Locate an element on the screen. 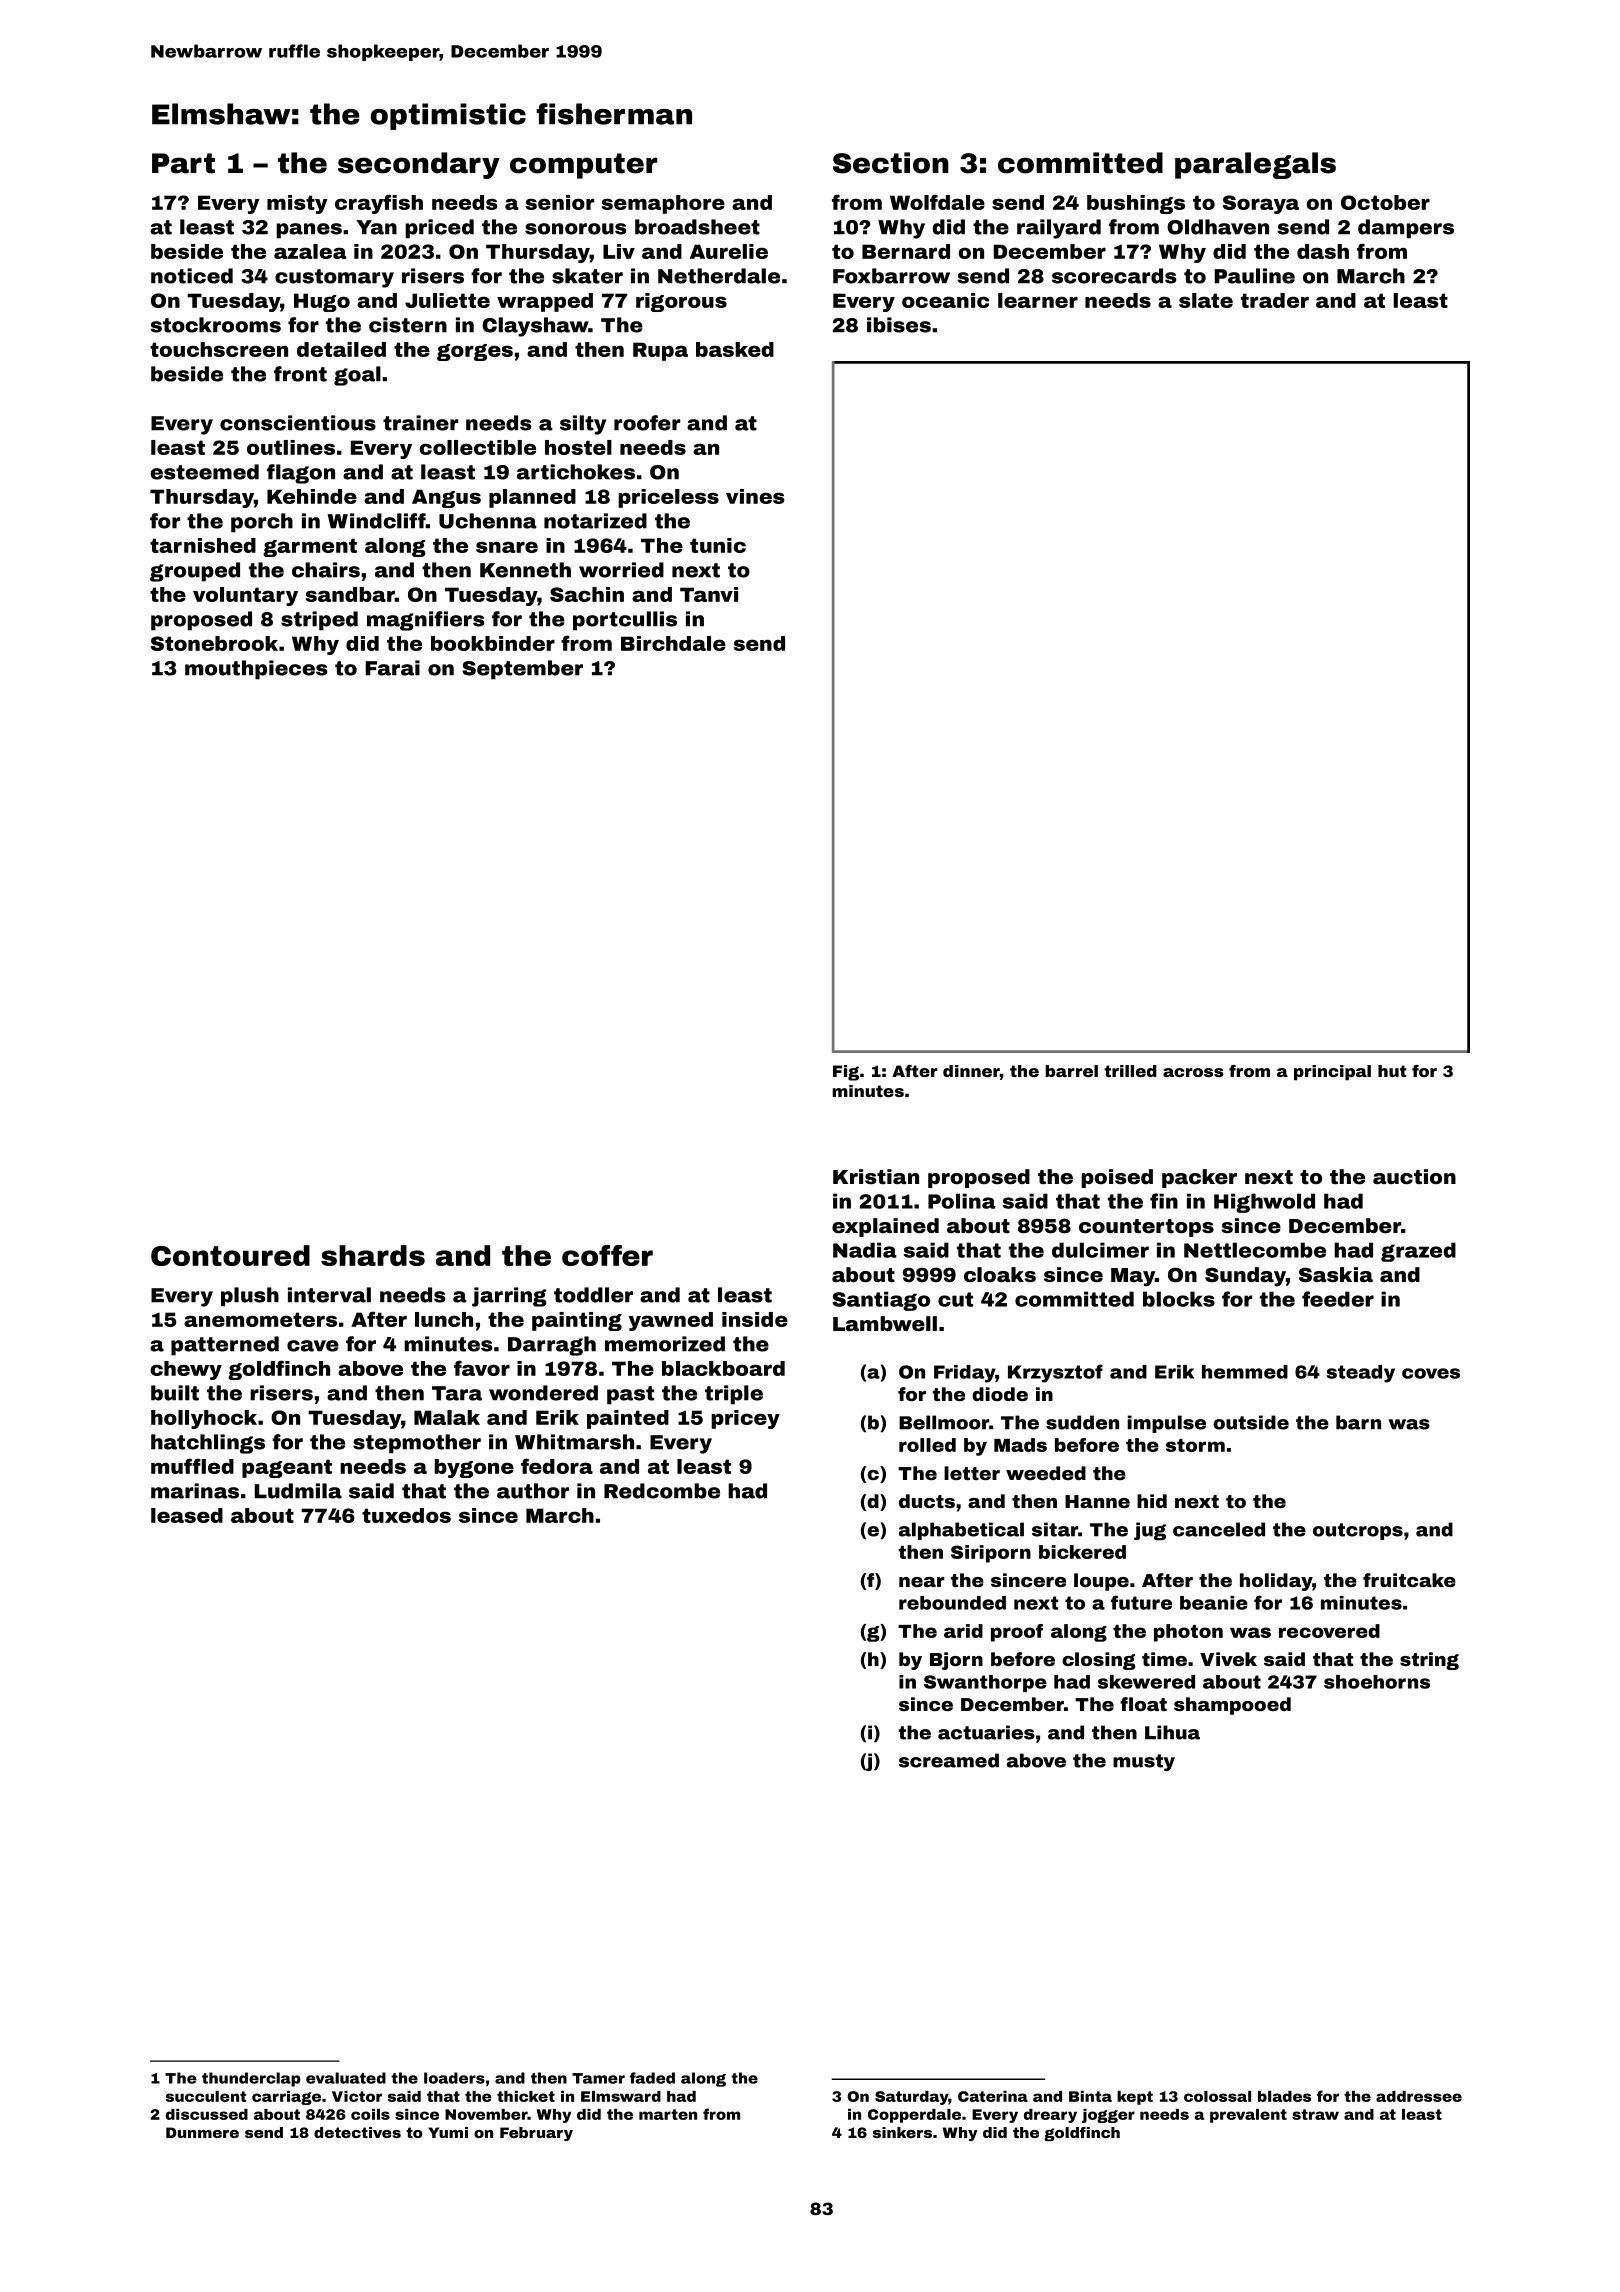 The image size is (1620, 2292). Redcombe is located at coordinates (662, 1491).
